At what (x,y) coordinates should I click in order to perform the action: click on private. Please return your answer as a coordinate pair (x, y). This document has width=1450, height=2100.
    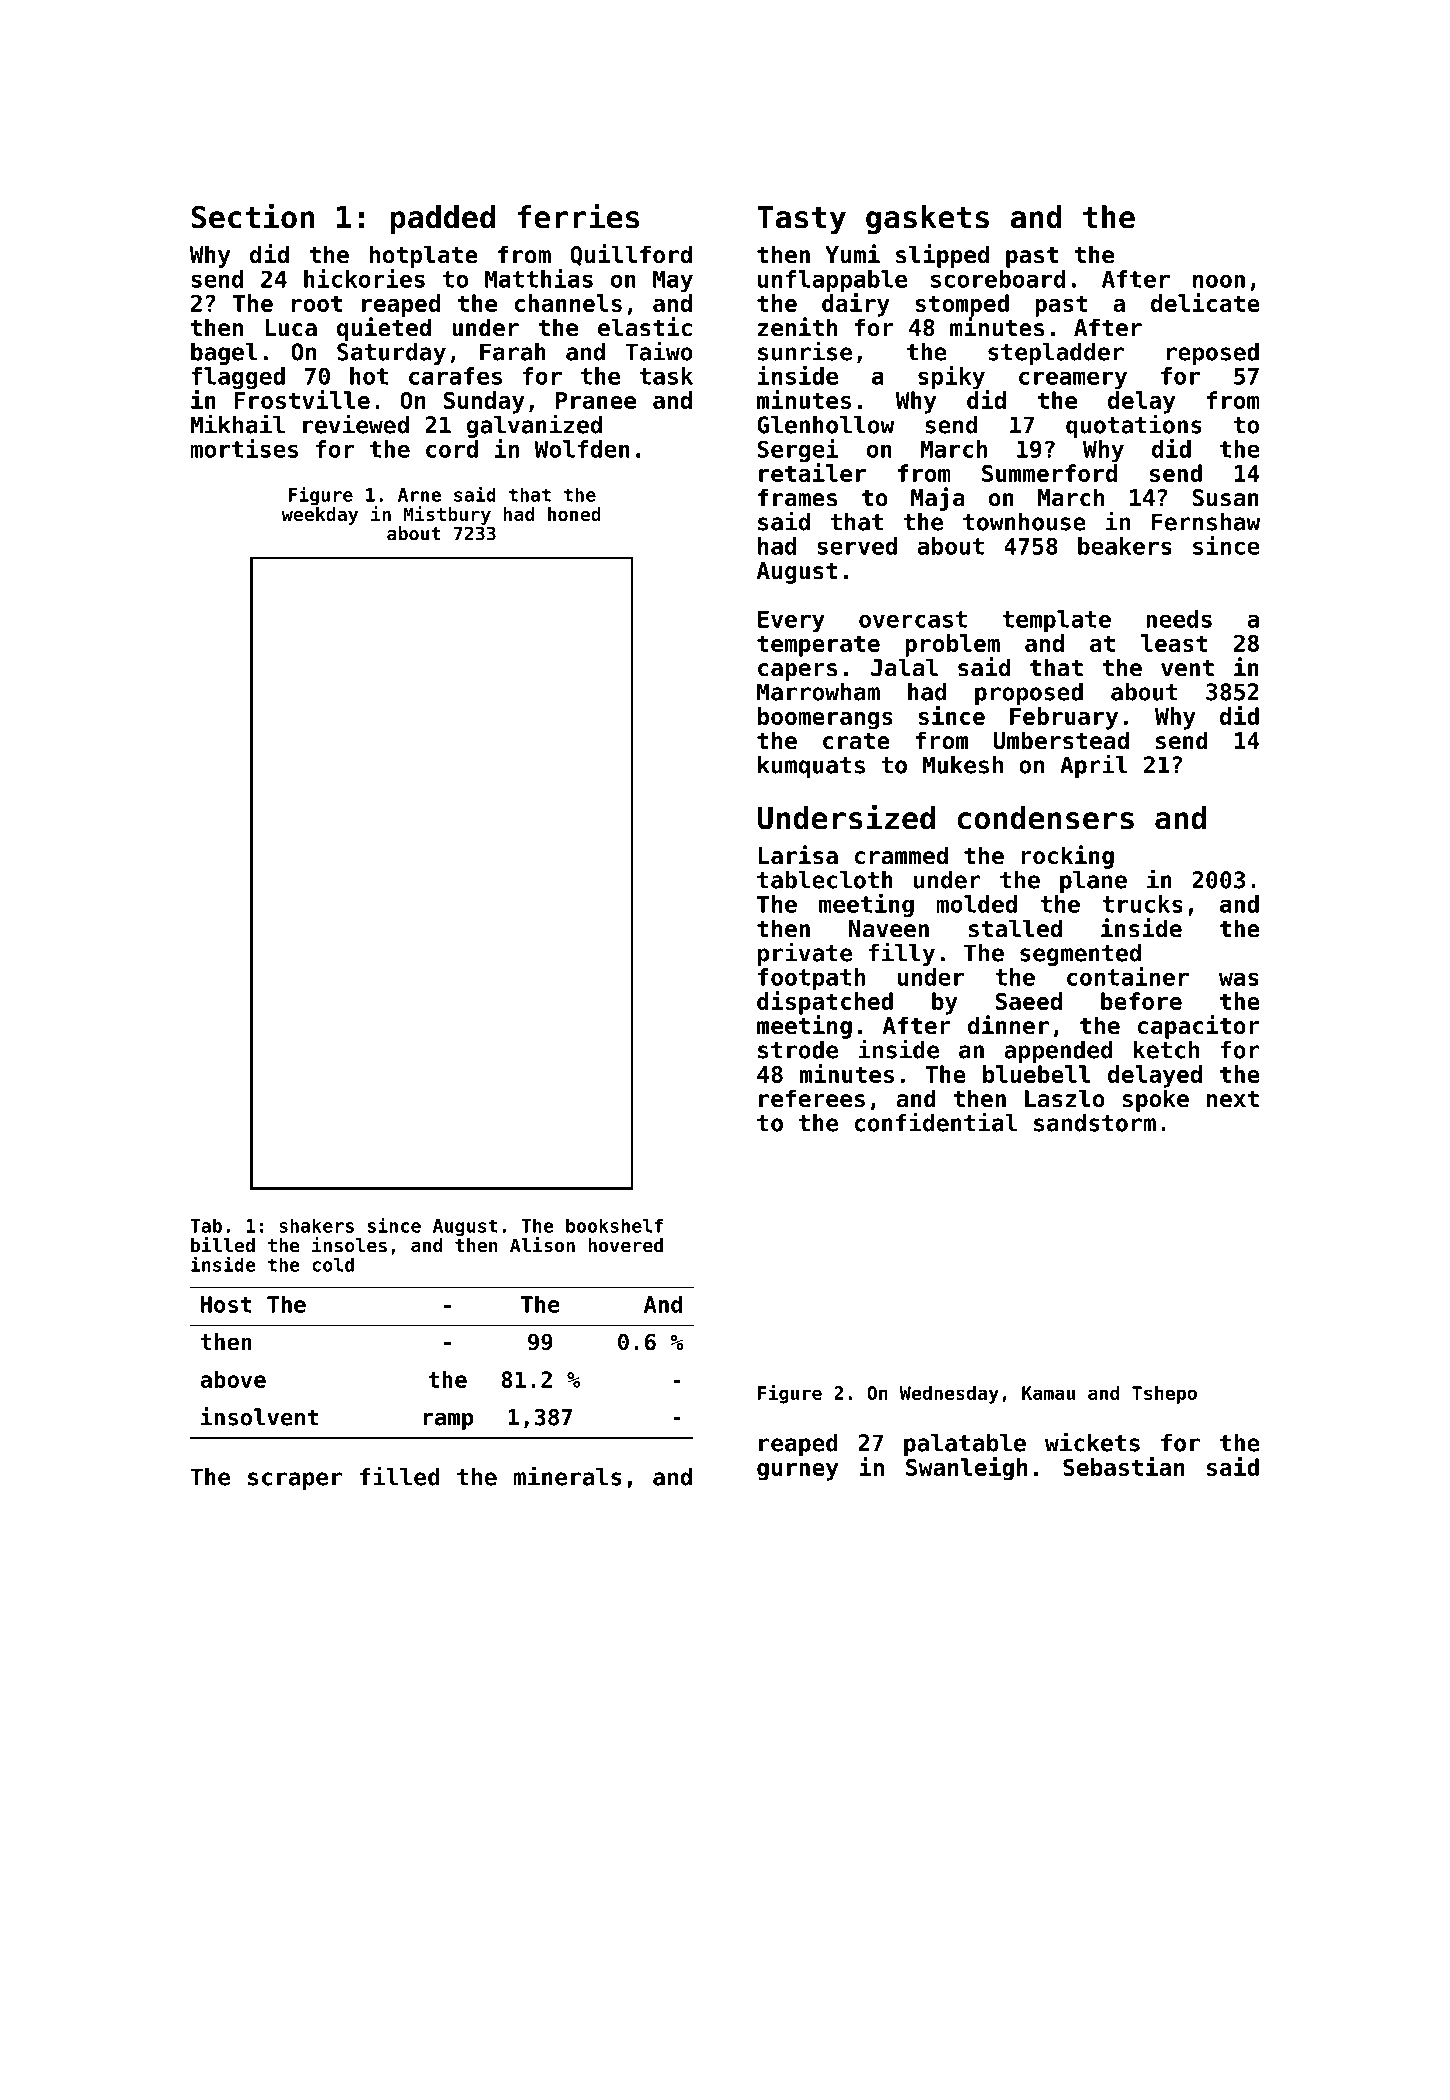
    Looking at the image, I should click on (805, 954).
